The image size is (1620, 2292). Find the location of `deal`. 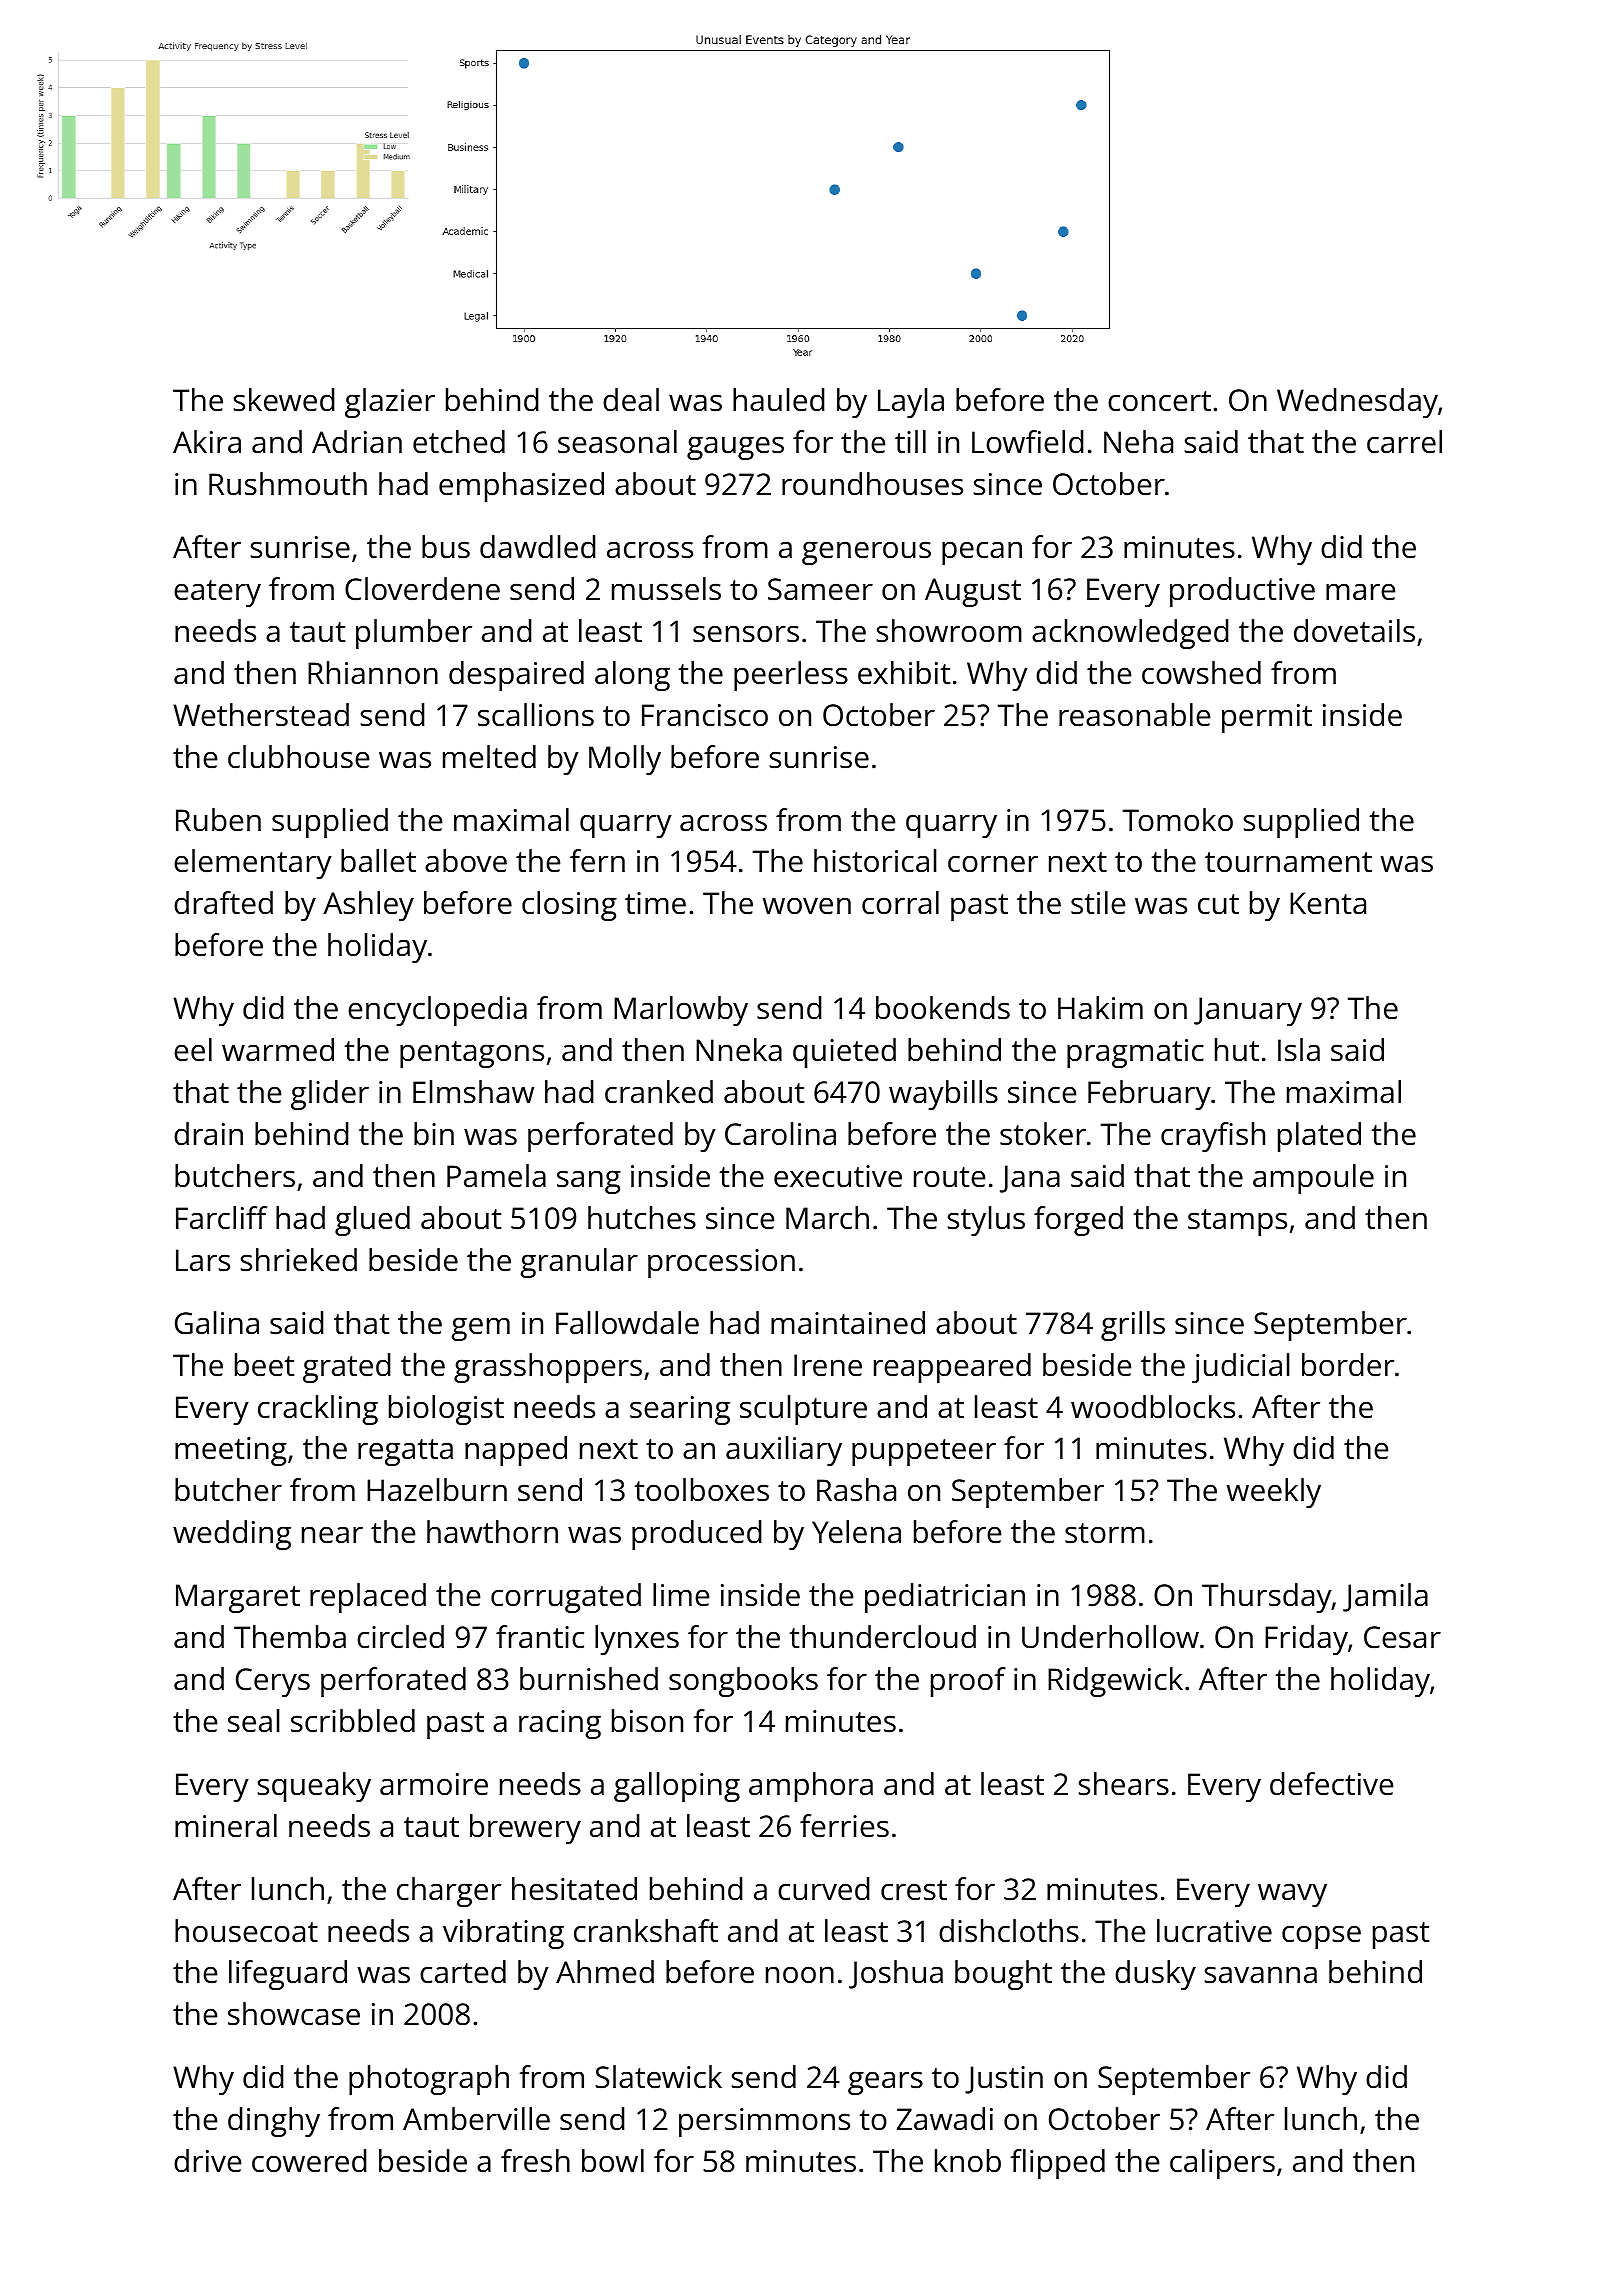

deal is located at coordinates (631, 400).
